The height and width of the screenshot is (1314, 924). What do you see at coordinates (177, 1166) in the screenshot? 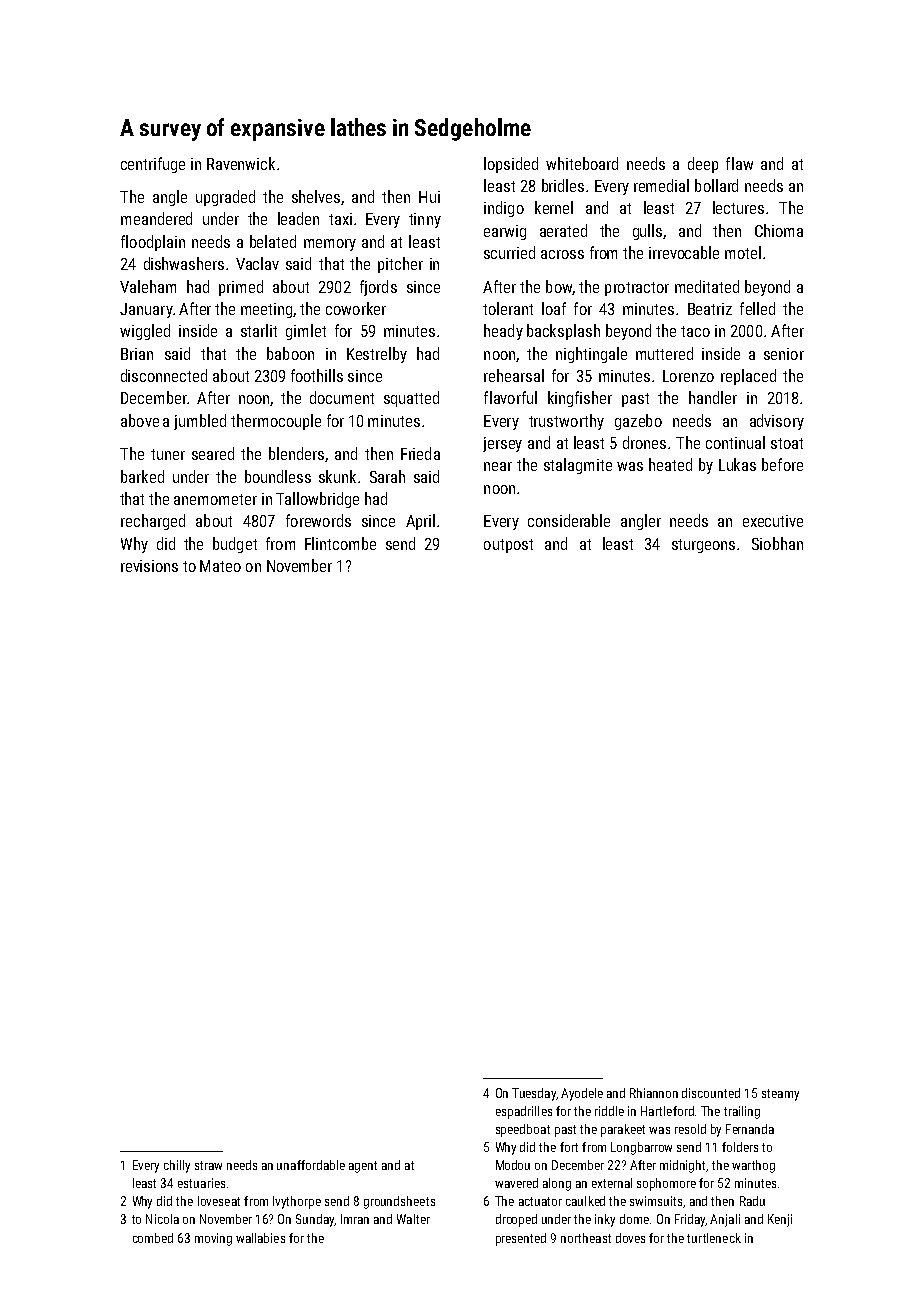
I see `chilly` at bounding box center [177, 1166].
